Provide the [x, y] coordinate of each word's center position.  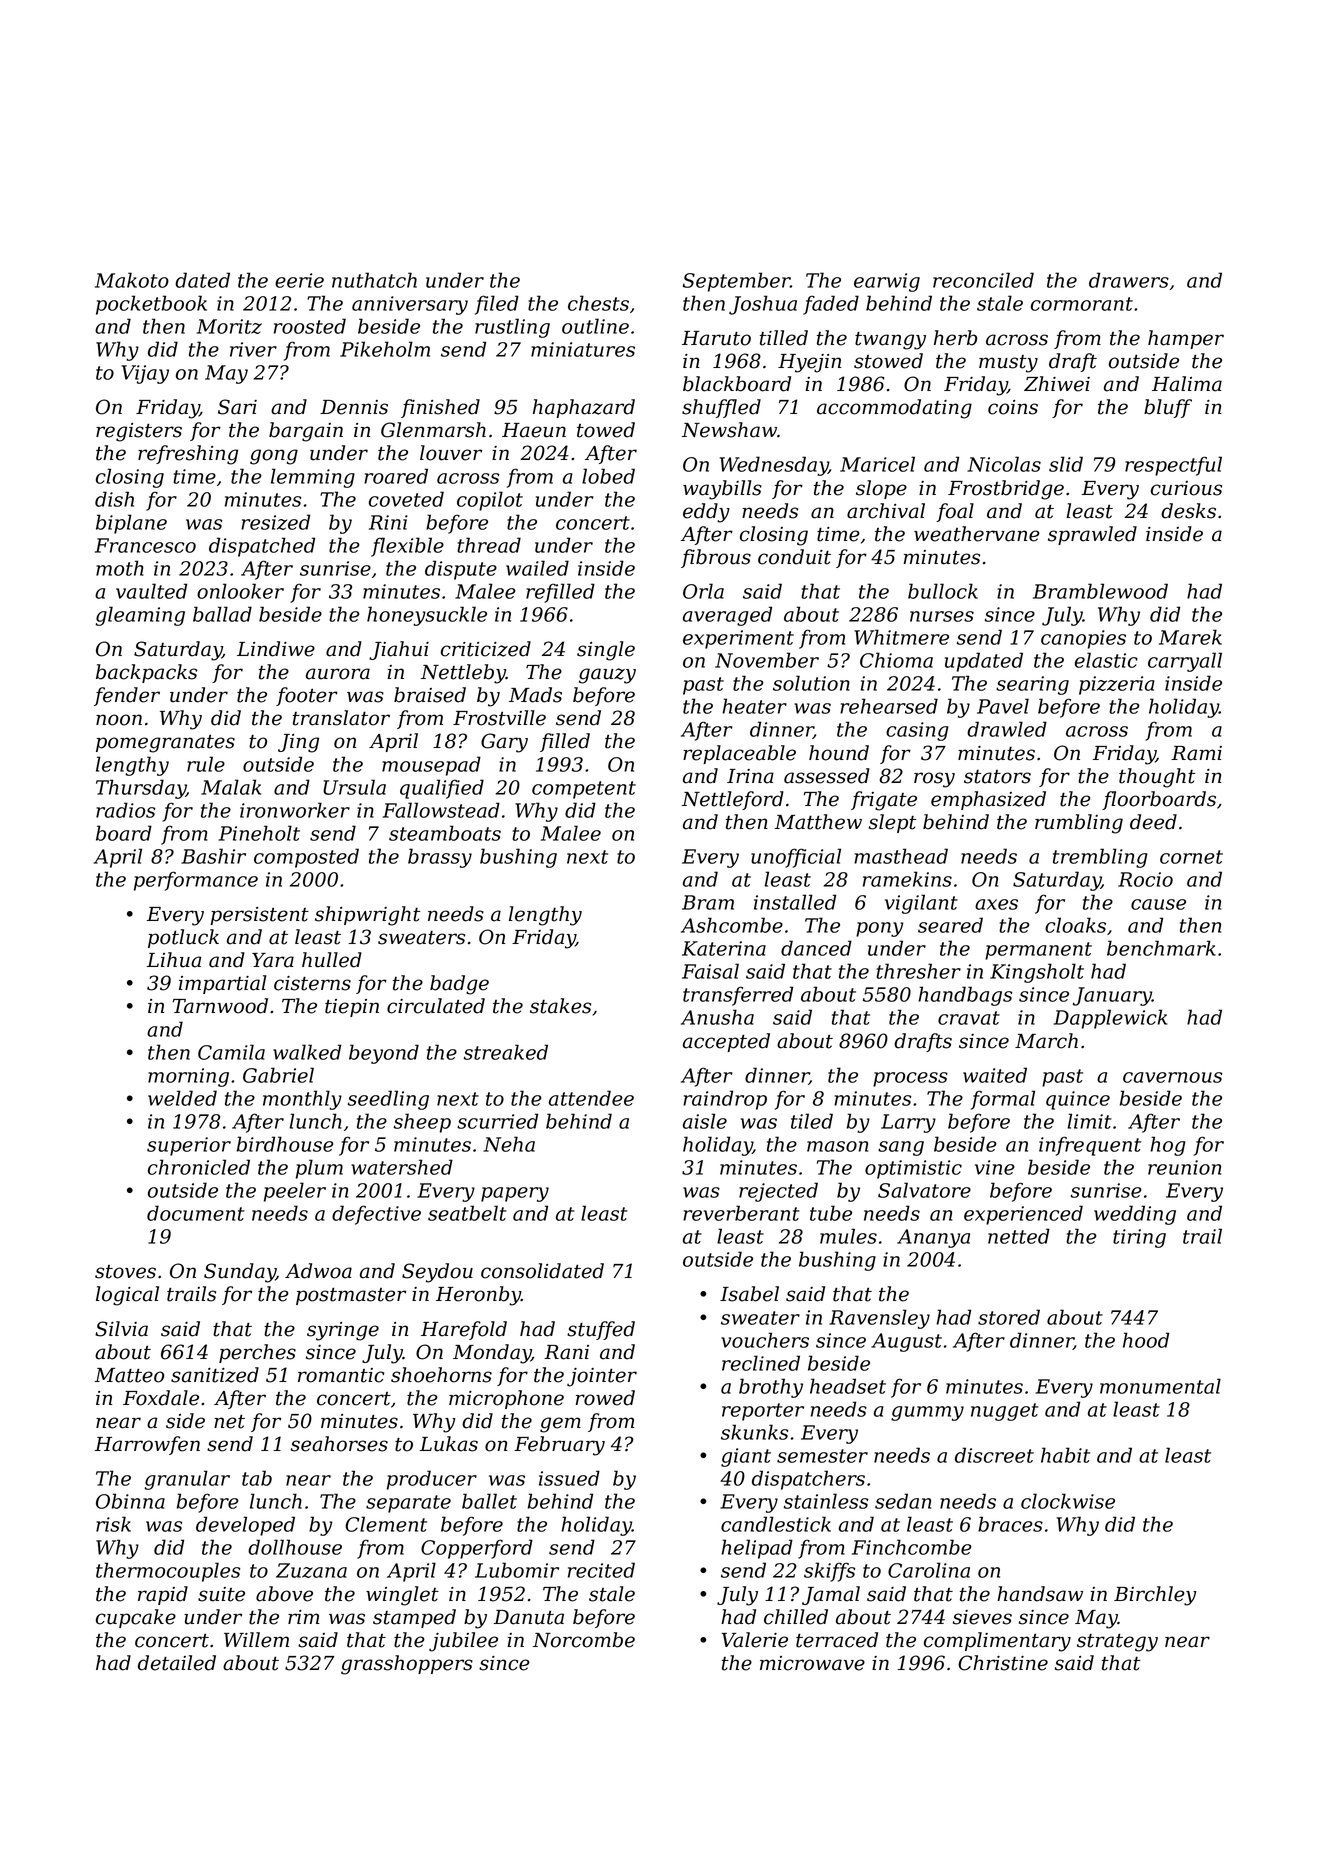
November [767, 660]
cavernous [1172, 1077]
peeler [295, 1192]
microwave [812, 1663]
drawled [1007, 729]
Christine [1003, 1663]
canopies [1083, 639]
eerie [299, 280]
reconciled [983, 280]
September [736, 282]
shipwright [367, 916]
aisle [705, 1121]
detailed [177, 1663]
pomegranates [165, 744]
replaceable [739, 754]
